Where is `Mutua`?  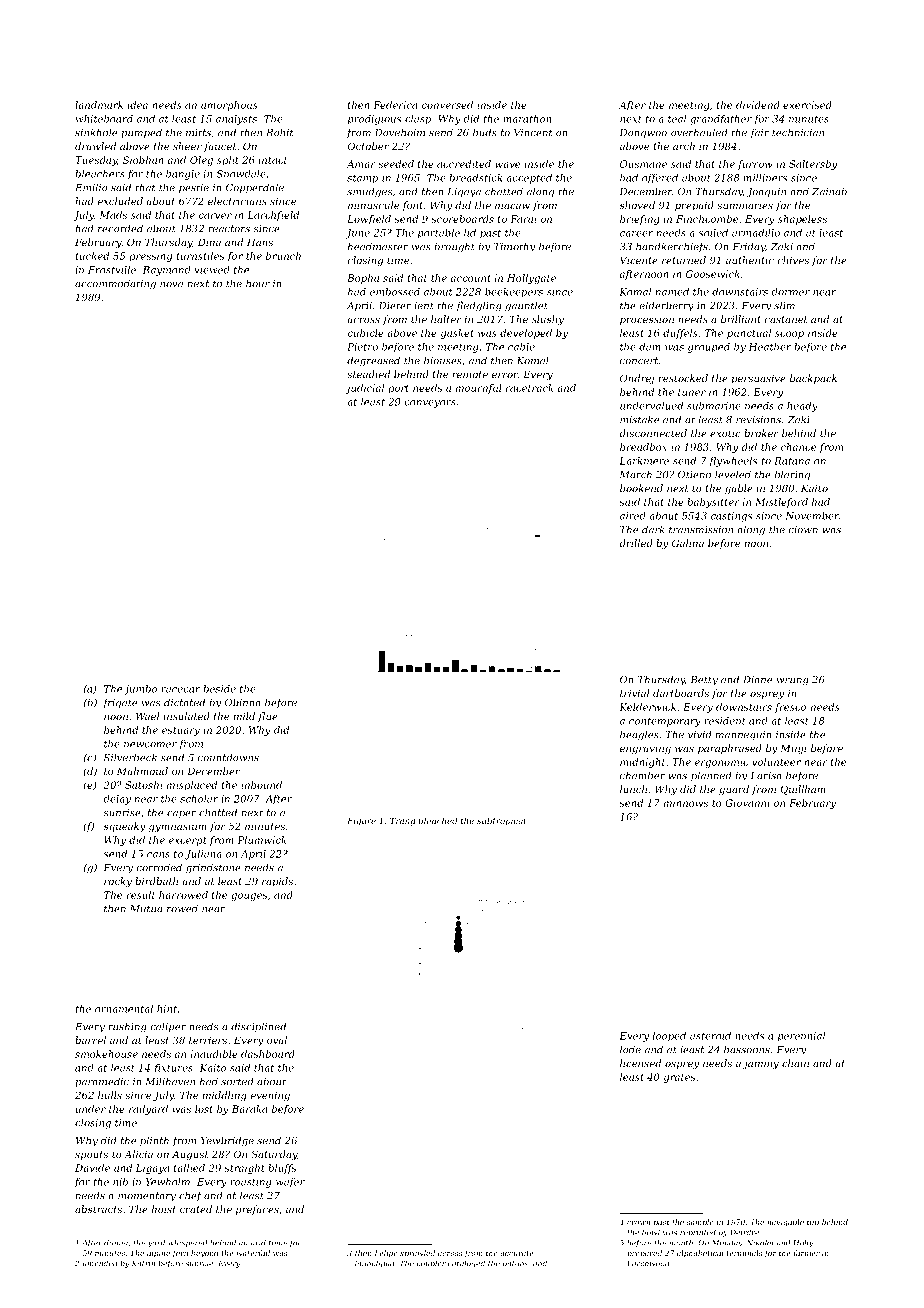 Mutua is located at coordinates (146, 909).
